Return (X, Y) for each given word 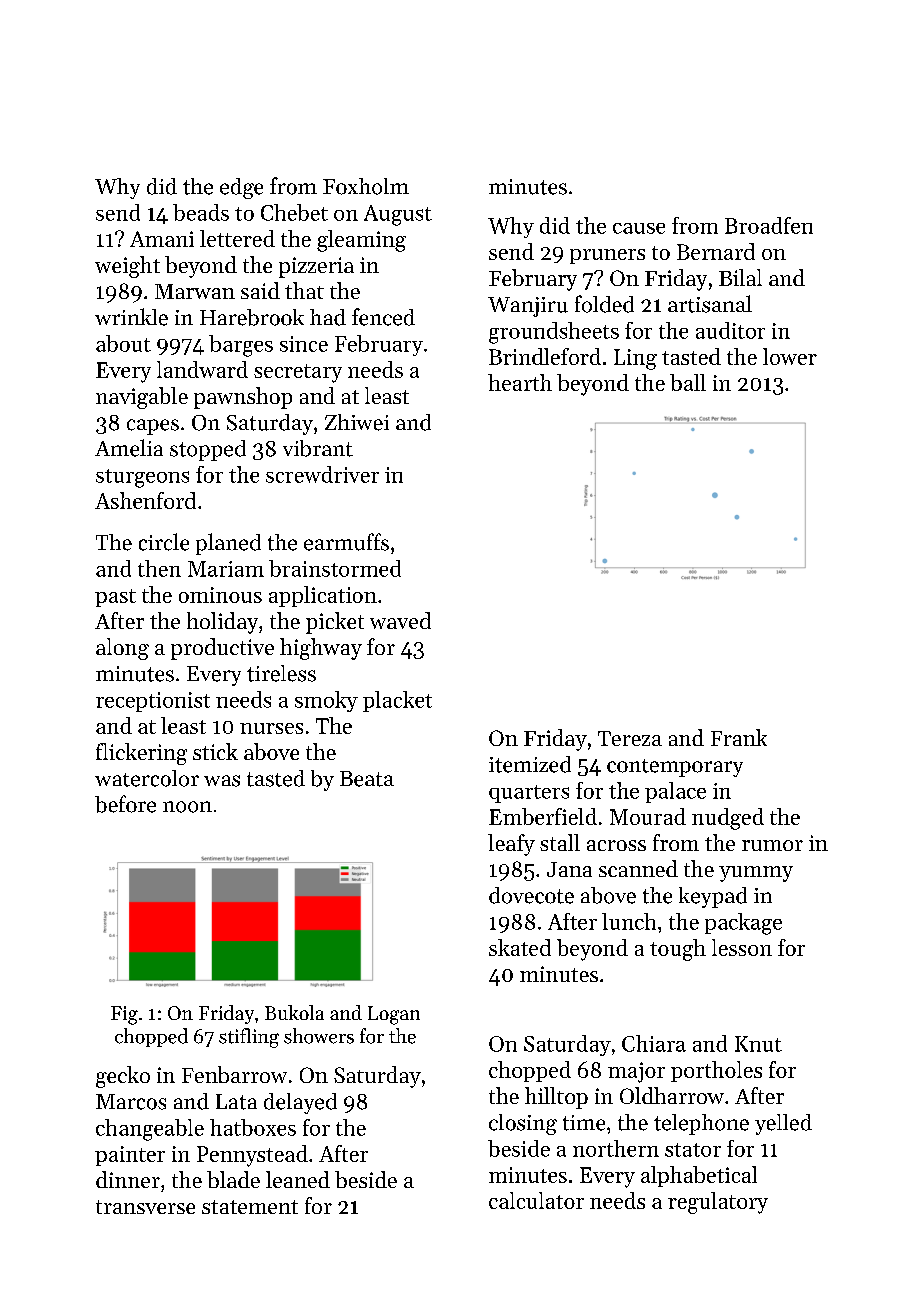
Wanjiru (528, 307)
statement (250, 1207)
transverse (145, 1207)
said (260, 290)
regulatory (718, 1203)
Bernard (716, 251)
